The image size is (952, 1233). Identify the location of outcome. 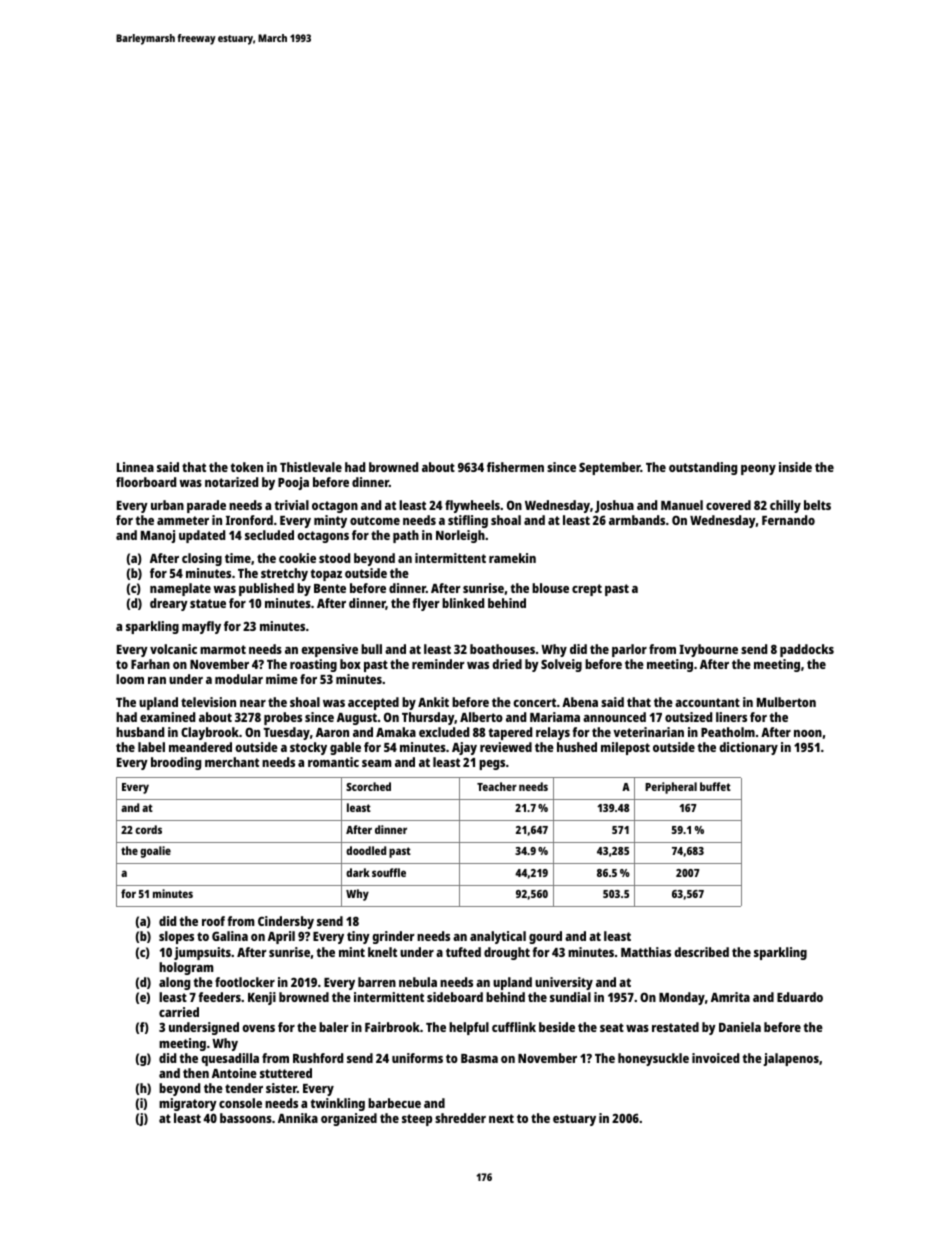
(375, 520).
